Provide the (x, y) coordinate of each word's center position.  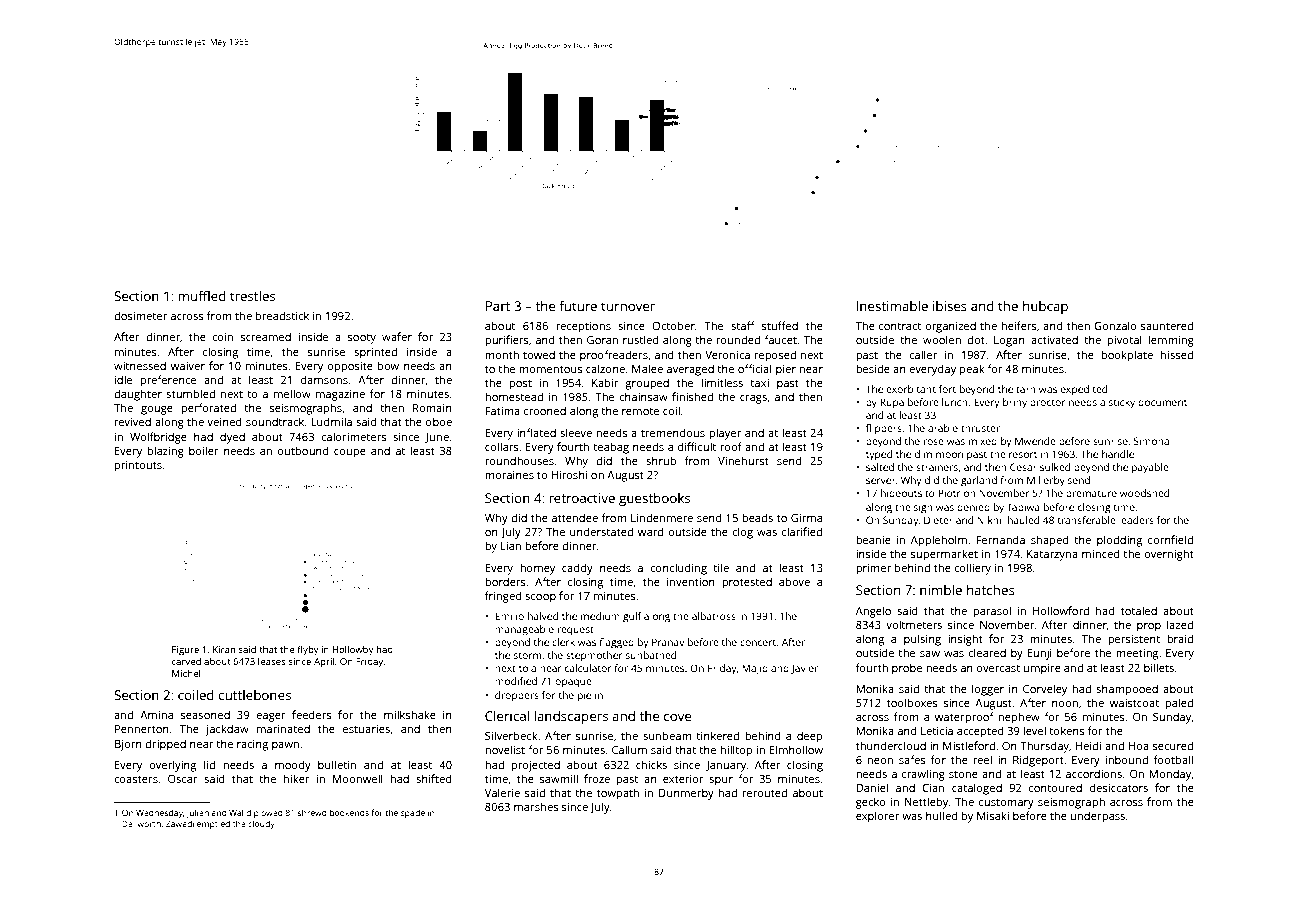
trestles (252, 296)
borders (505, 581)
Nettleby (927, 803)
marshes (536, 806)
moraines (509, 475)
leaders (1136, 520)
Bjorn (128, 745)
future (578, 306)
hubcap (1045, 307)
